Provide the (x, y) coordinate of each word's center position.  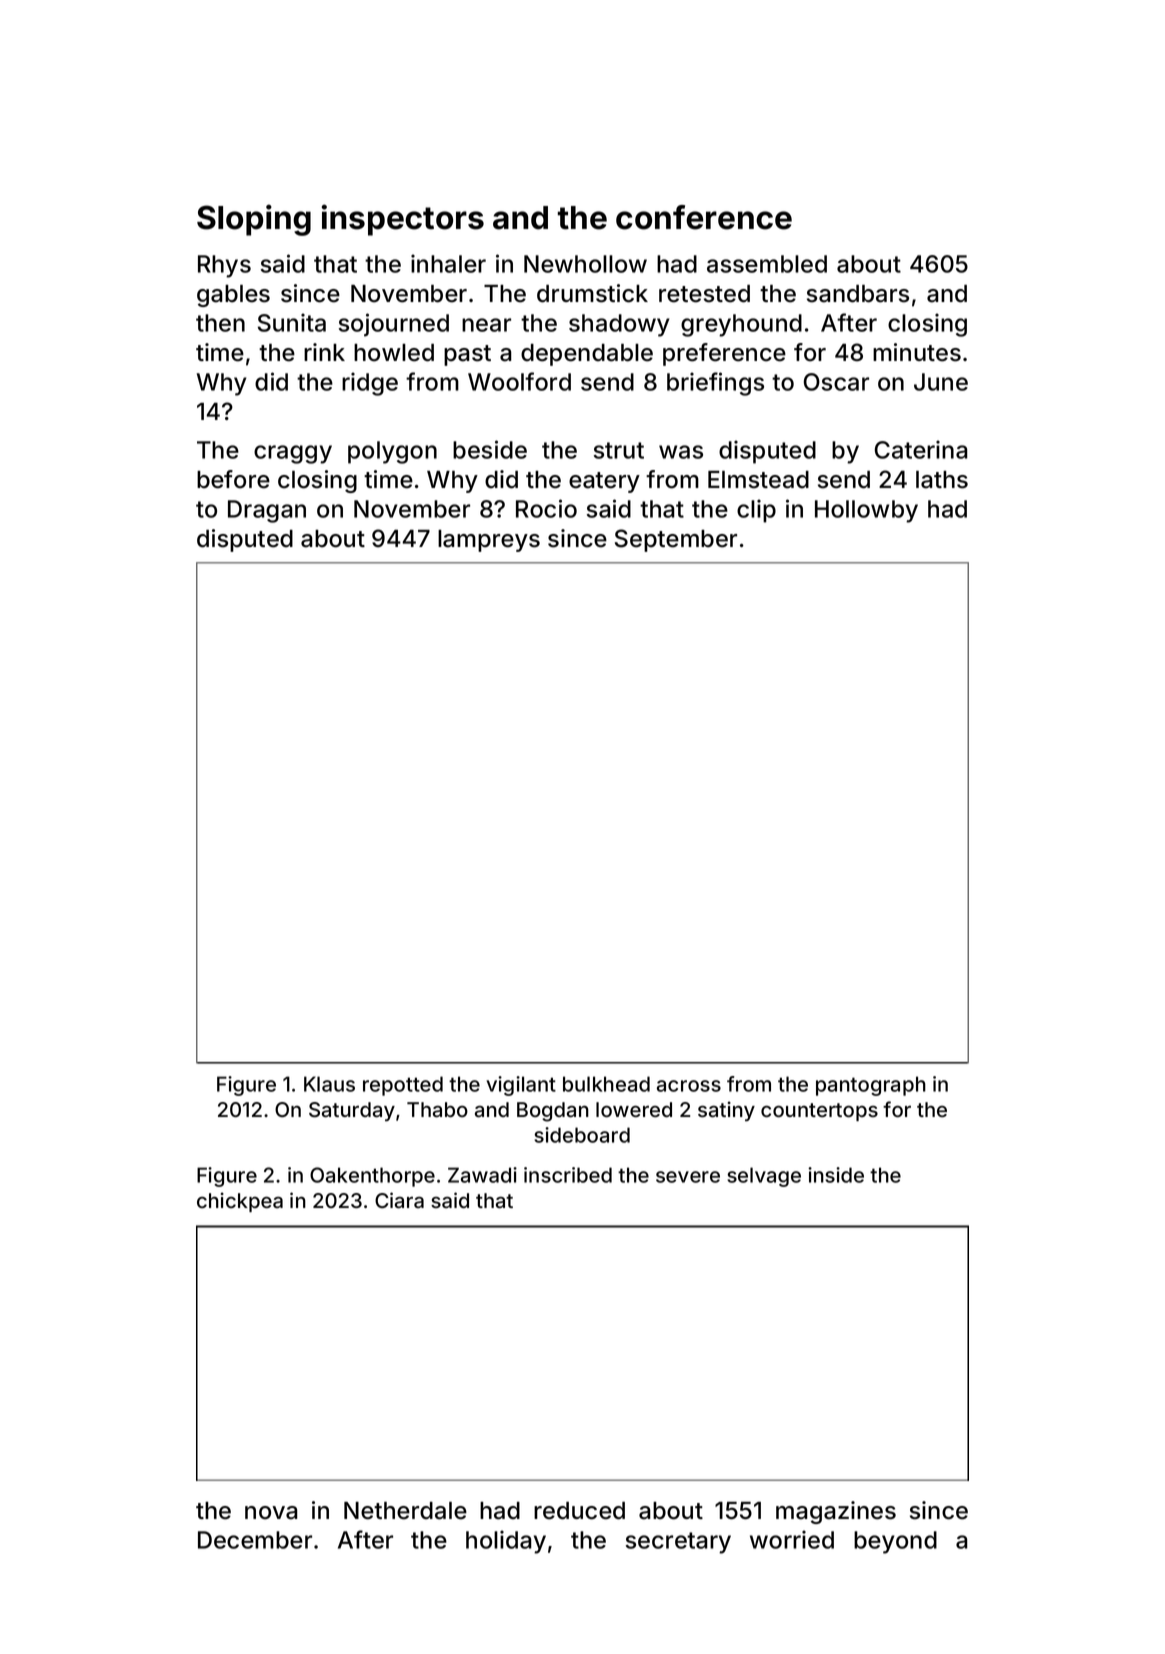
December (255, 1540)
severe (688, 1177)
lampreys (489, 541)
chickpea (240, 1202)
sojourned (394, 325)
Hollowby (866, 511)
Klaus (329, 1084)
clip (756, 511)
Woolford (519, 381)
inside (836, 1175)
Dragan (267, 511)
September (676, 540)
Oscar (836, 382)
